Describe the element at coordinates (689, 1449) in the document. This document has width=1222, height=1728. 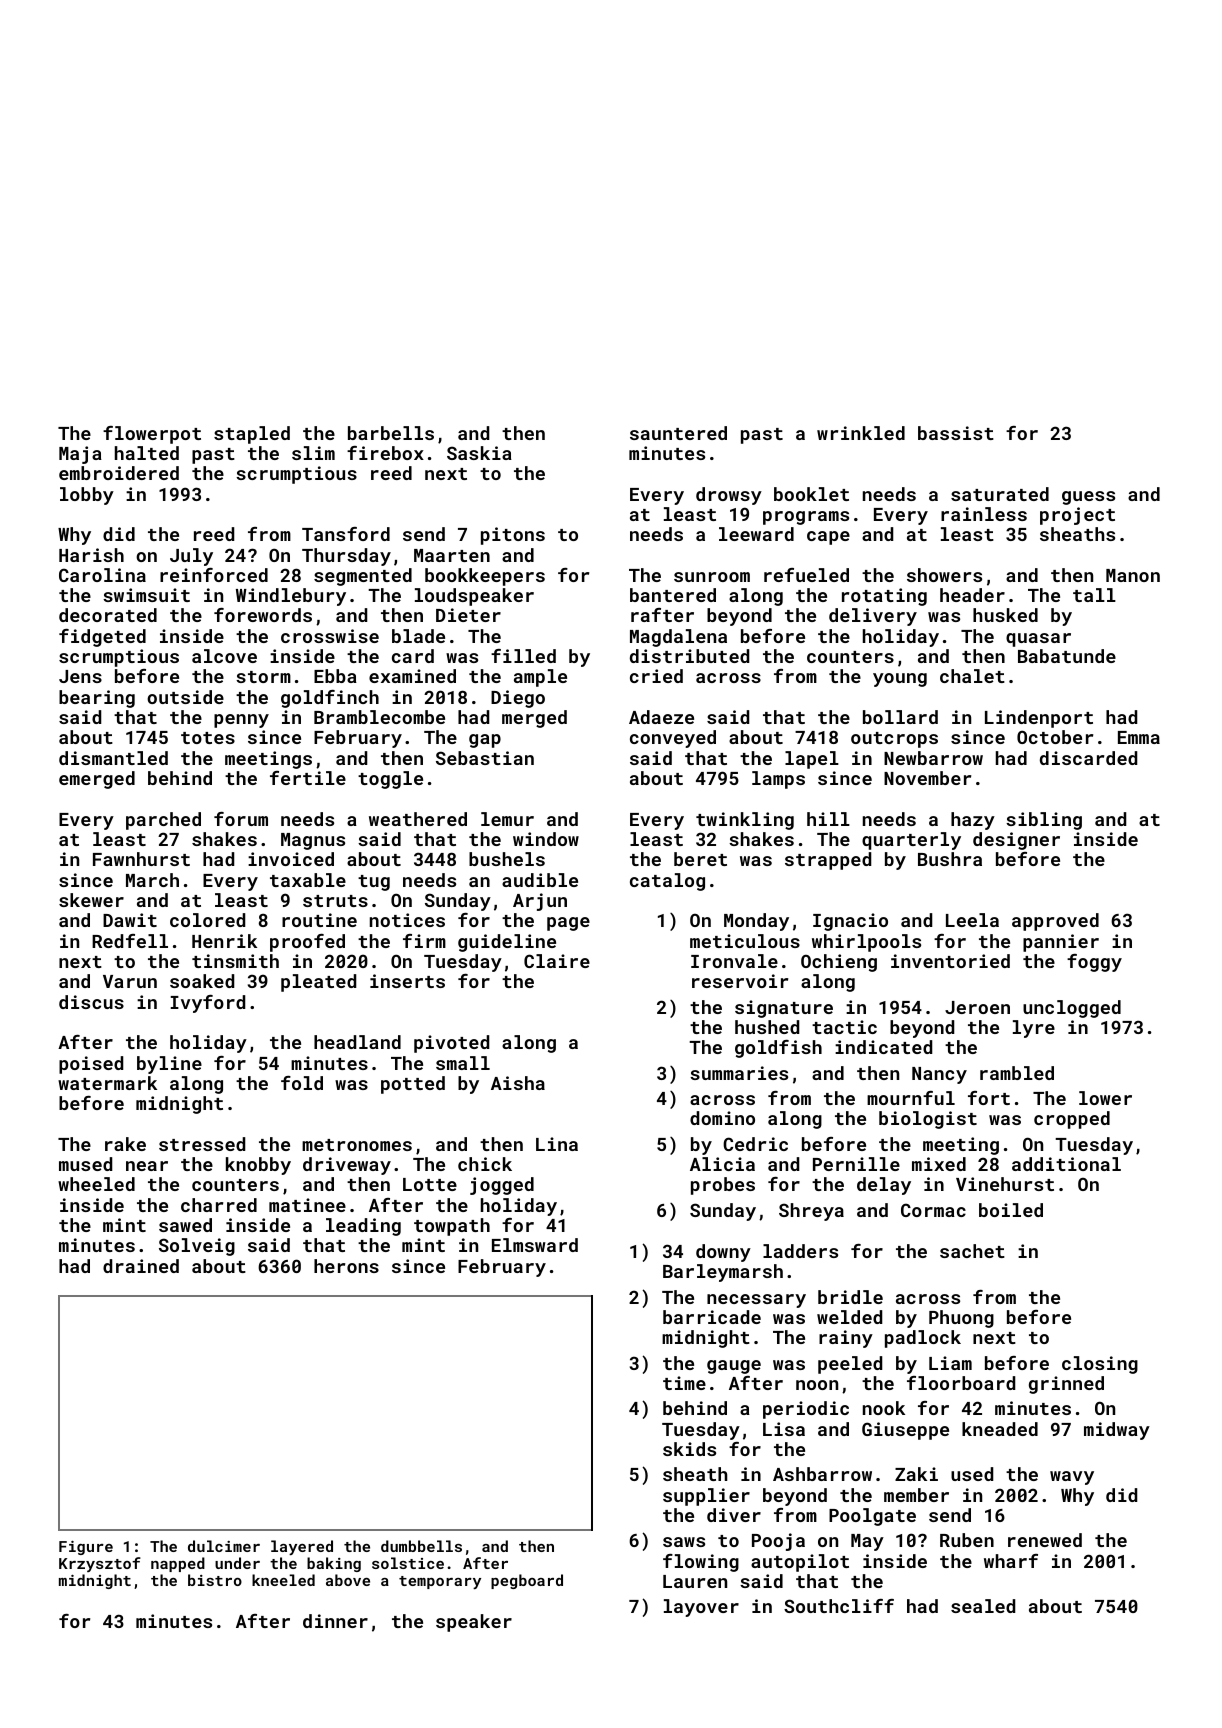
I see `skids` at that location.
